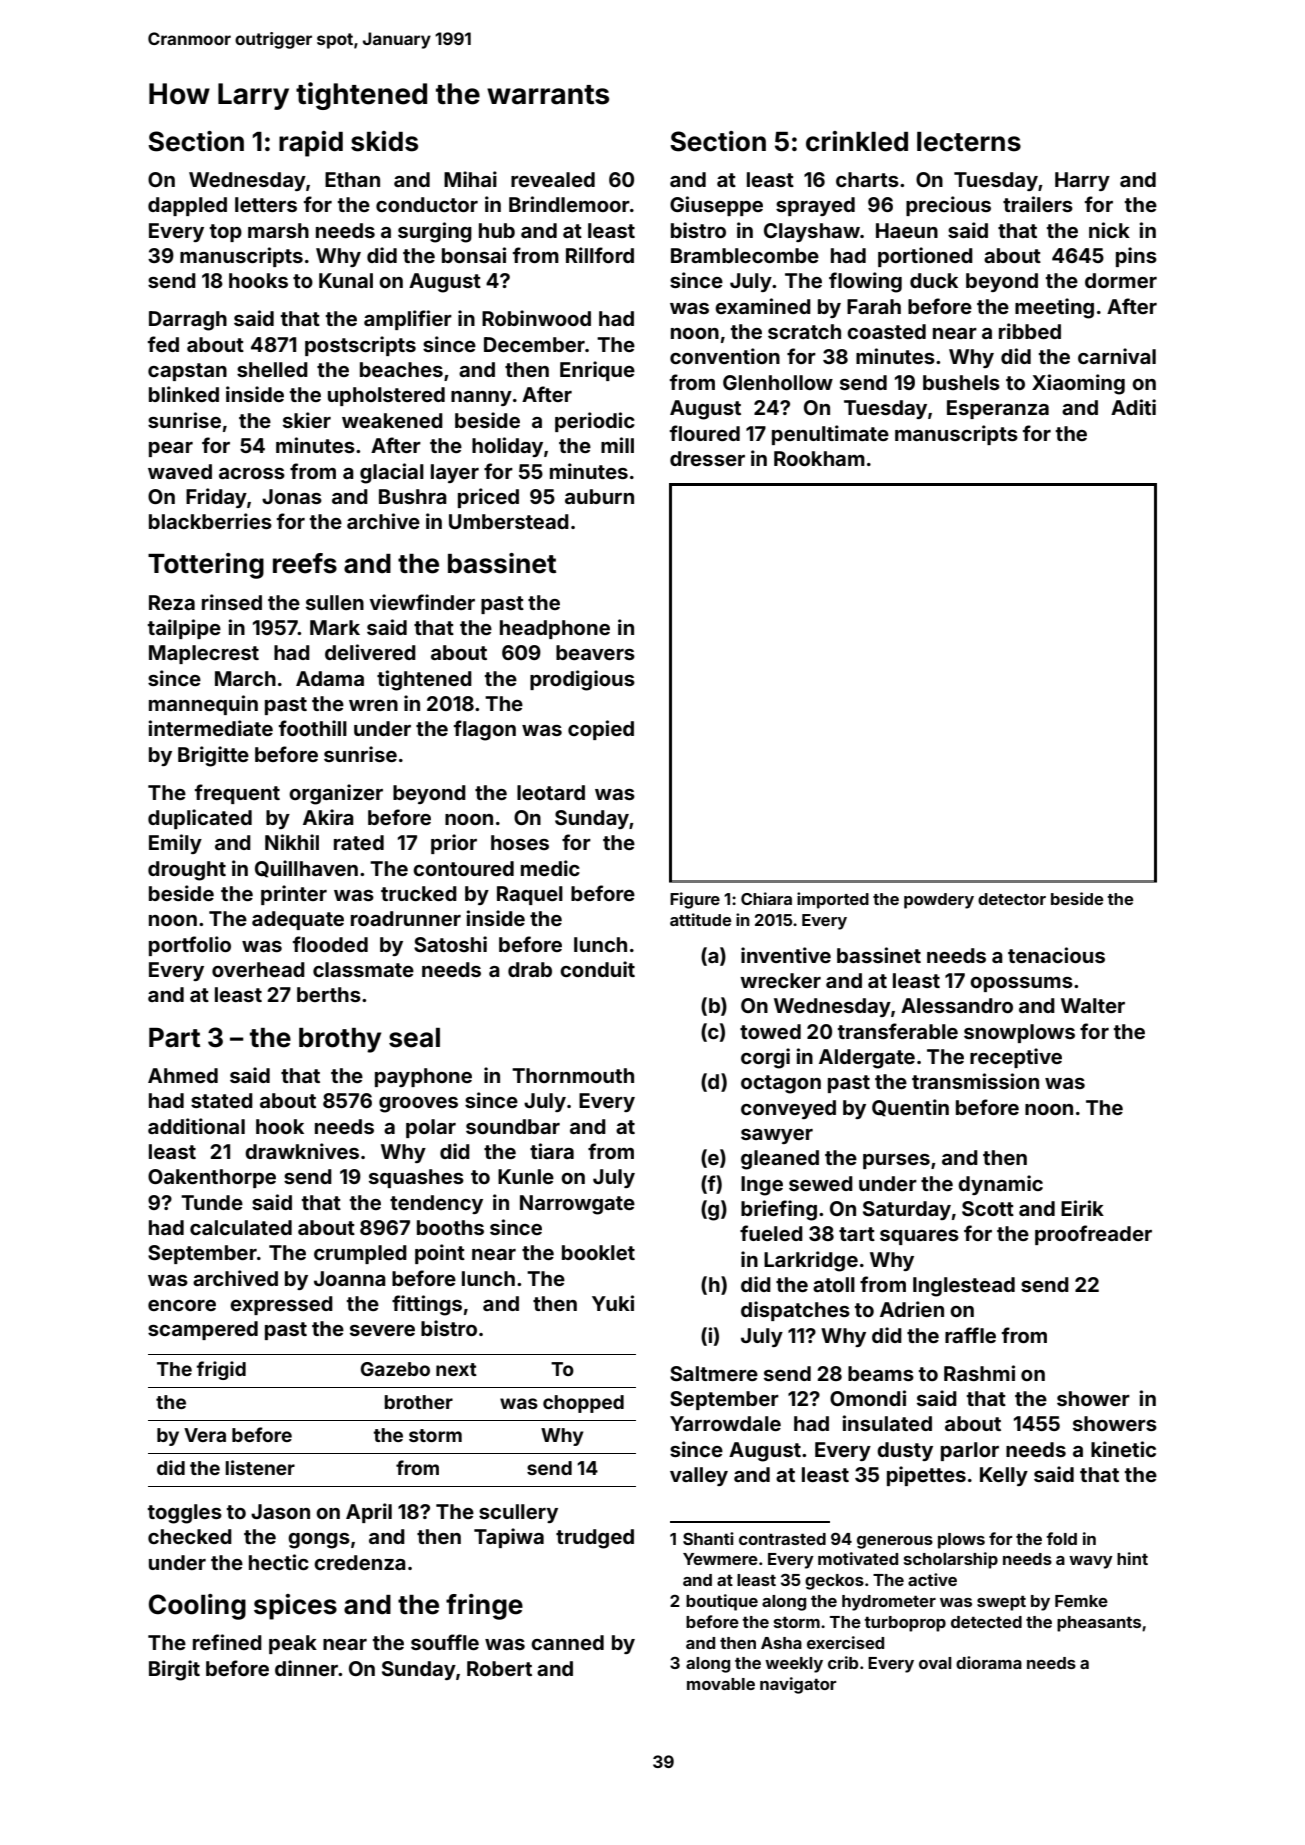 The image size is (1305, 1845). Describe the element at coordinates (907, 230) in the image. I see `Haeun` at that location.
